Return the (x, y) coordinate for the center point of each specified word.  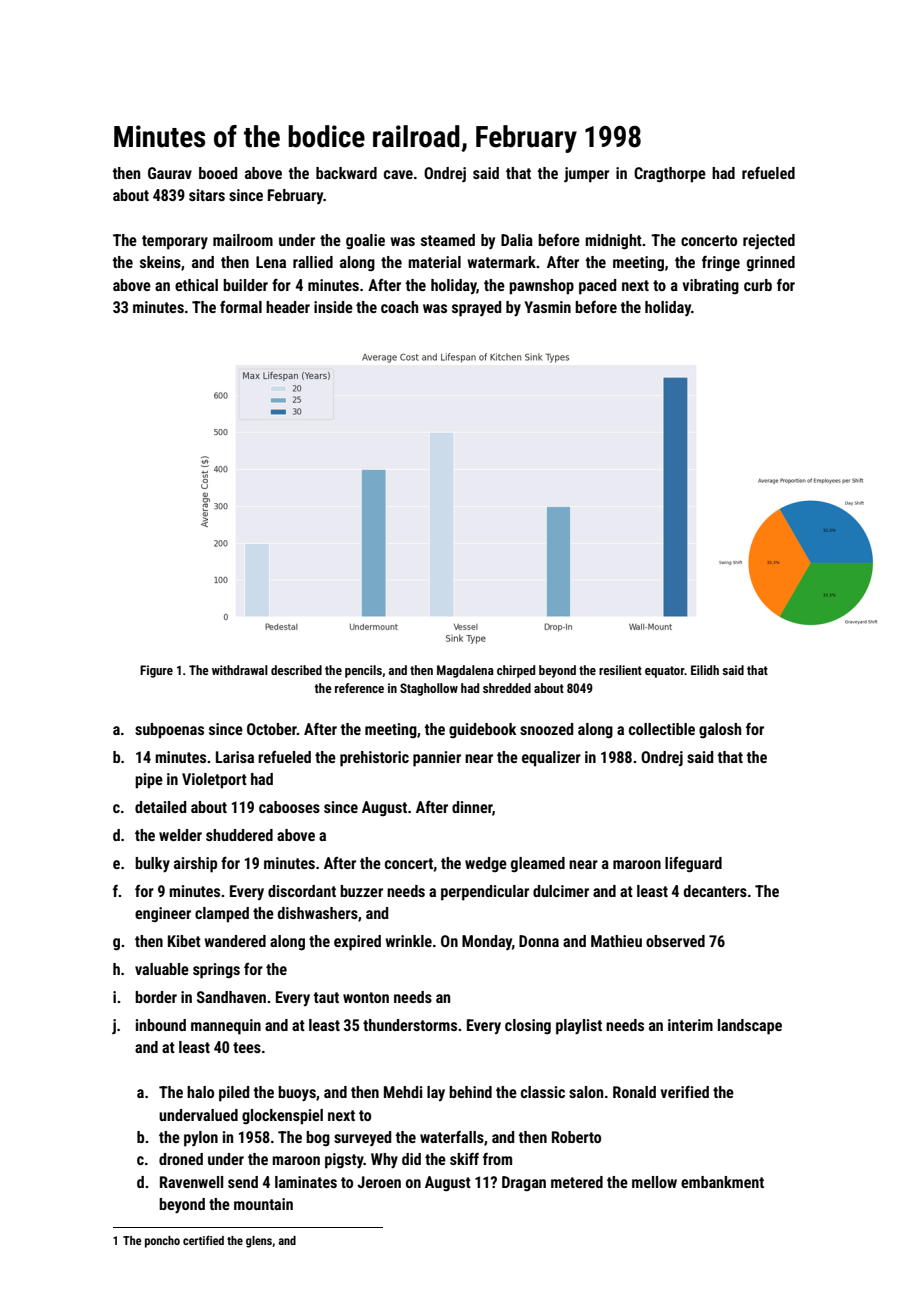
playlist (579, 1027)
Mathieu (616, 941)
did (411, 1159)
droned (181, 1159)
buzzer (361, 891)
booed (218, 173)
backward (346, 173)
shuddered (239, 835)
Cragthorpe (670, 175)
